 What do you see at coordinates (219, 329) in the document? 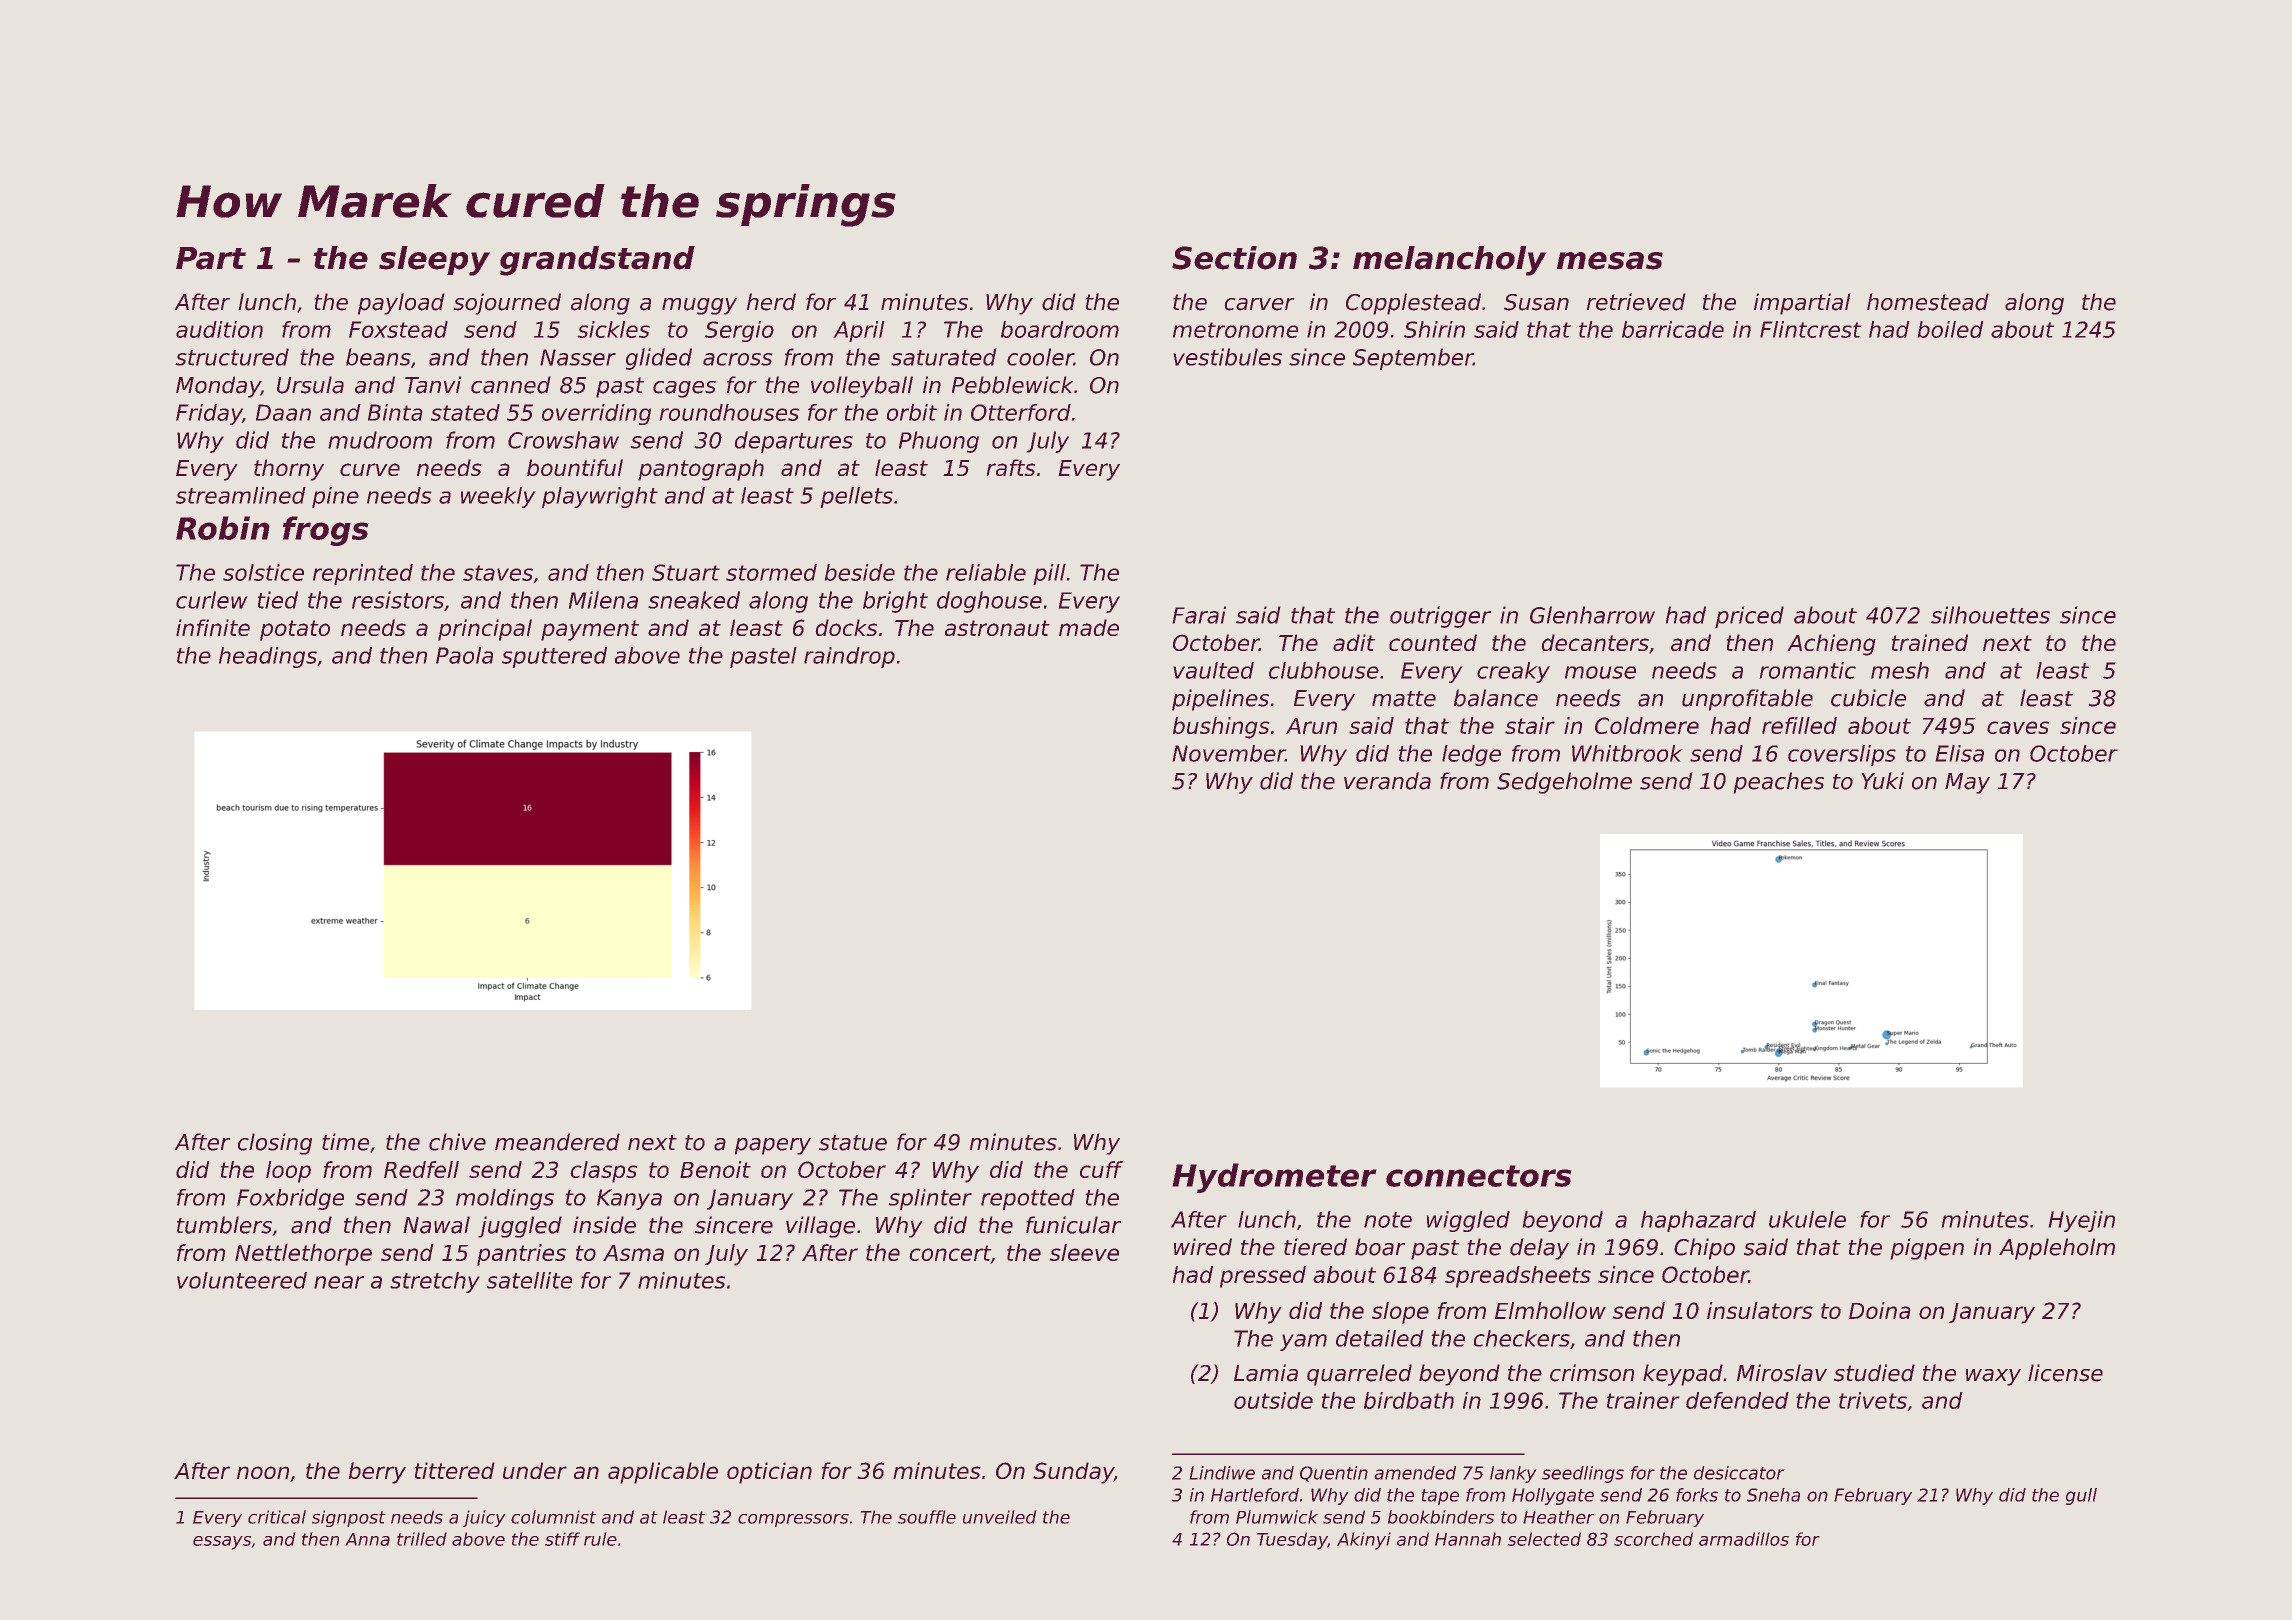
I see `audition` at bounding box center [219, 329].
